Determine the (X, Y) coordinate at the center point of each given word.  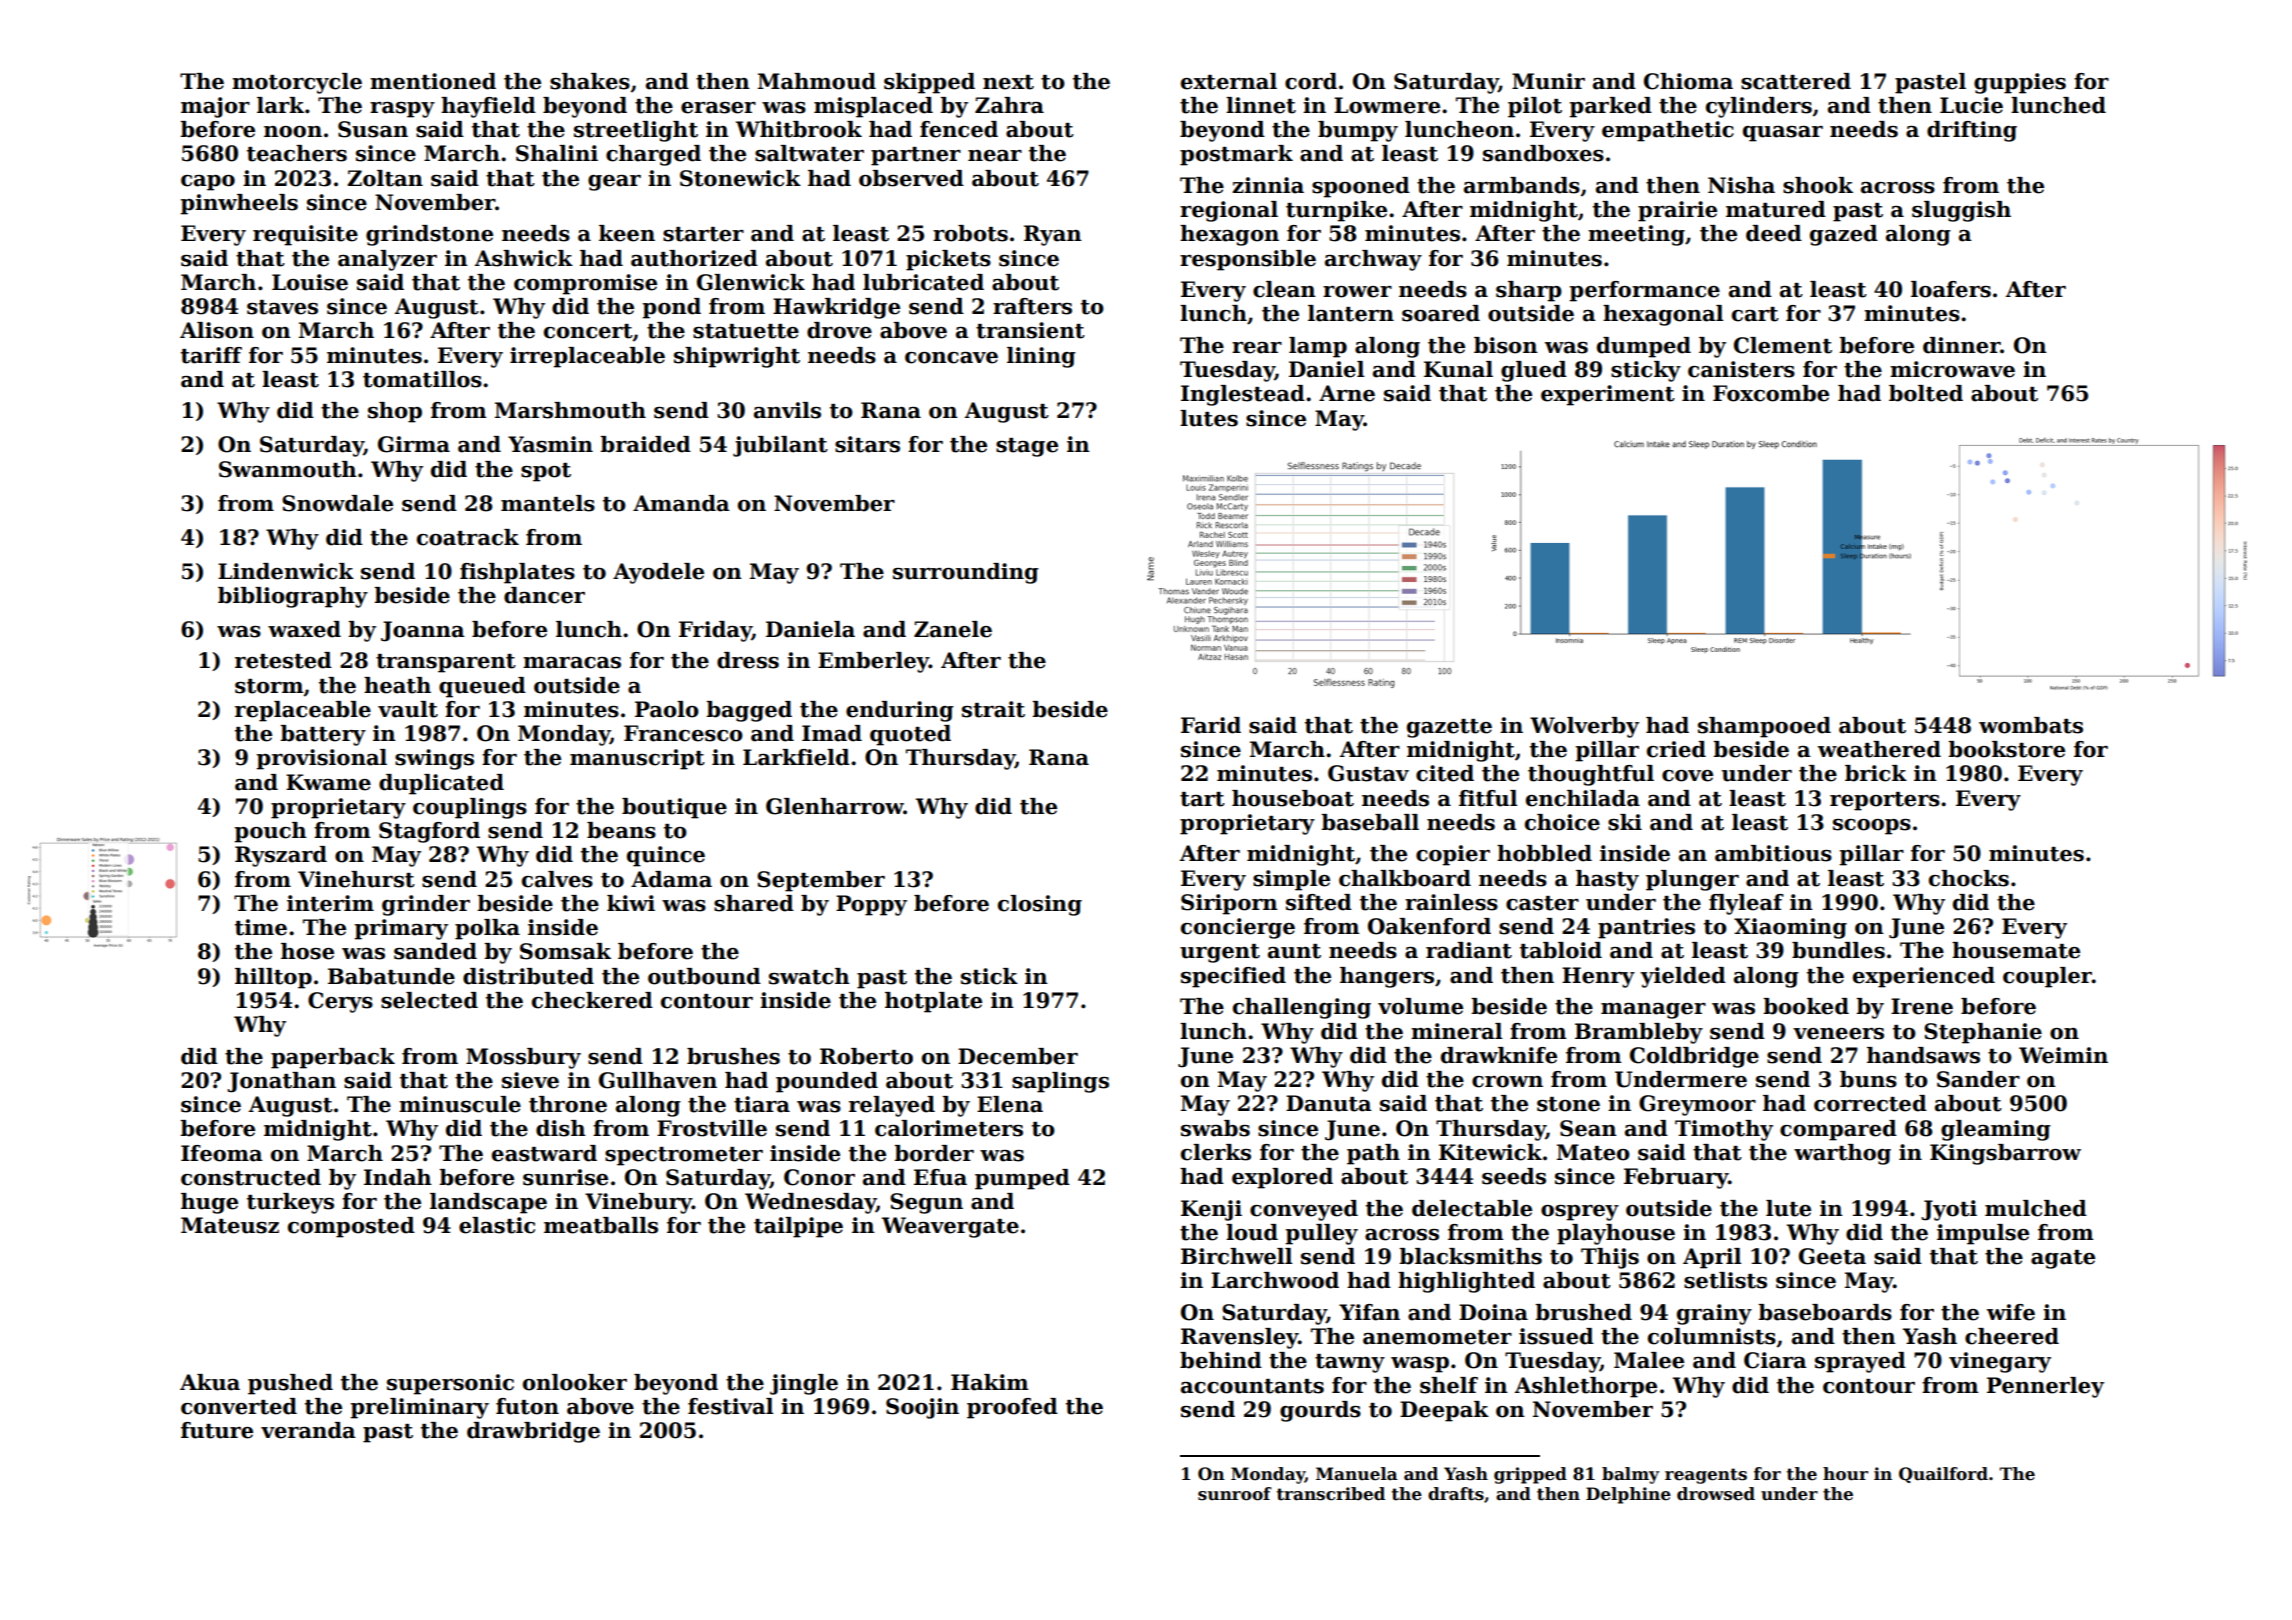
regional (1229, 211)
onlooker (575, 1382)
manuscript (637, 759)
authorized (694, 258)
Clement (1783, 345)
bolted (1926, 393)
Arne (1347, 393)
